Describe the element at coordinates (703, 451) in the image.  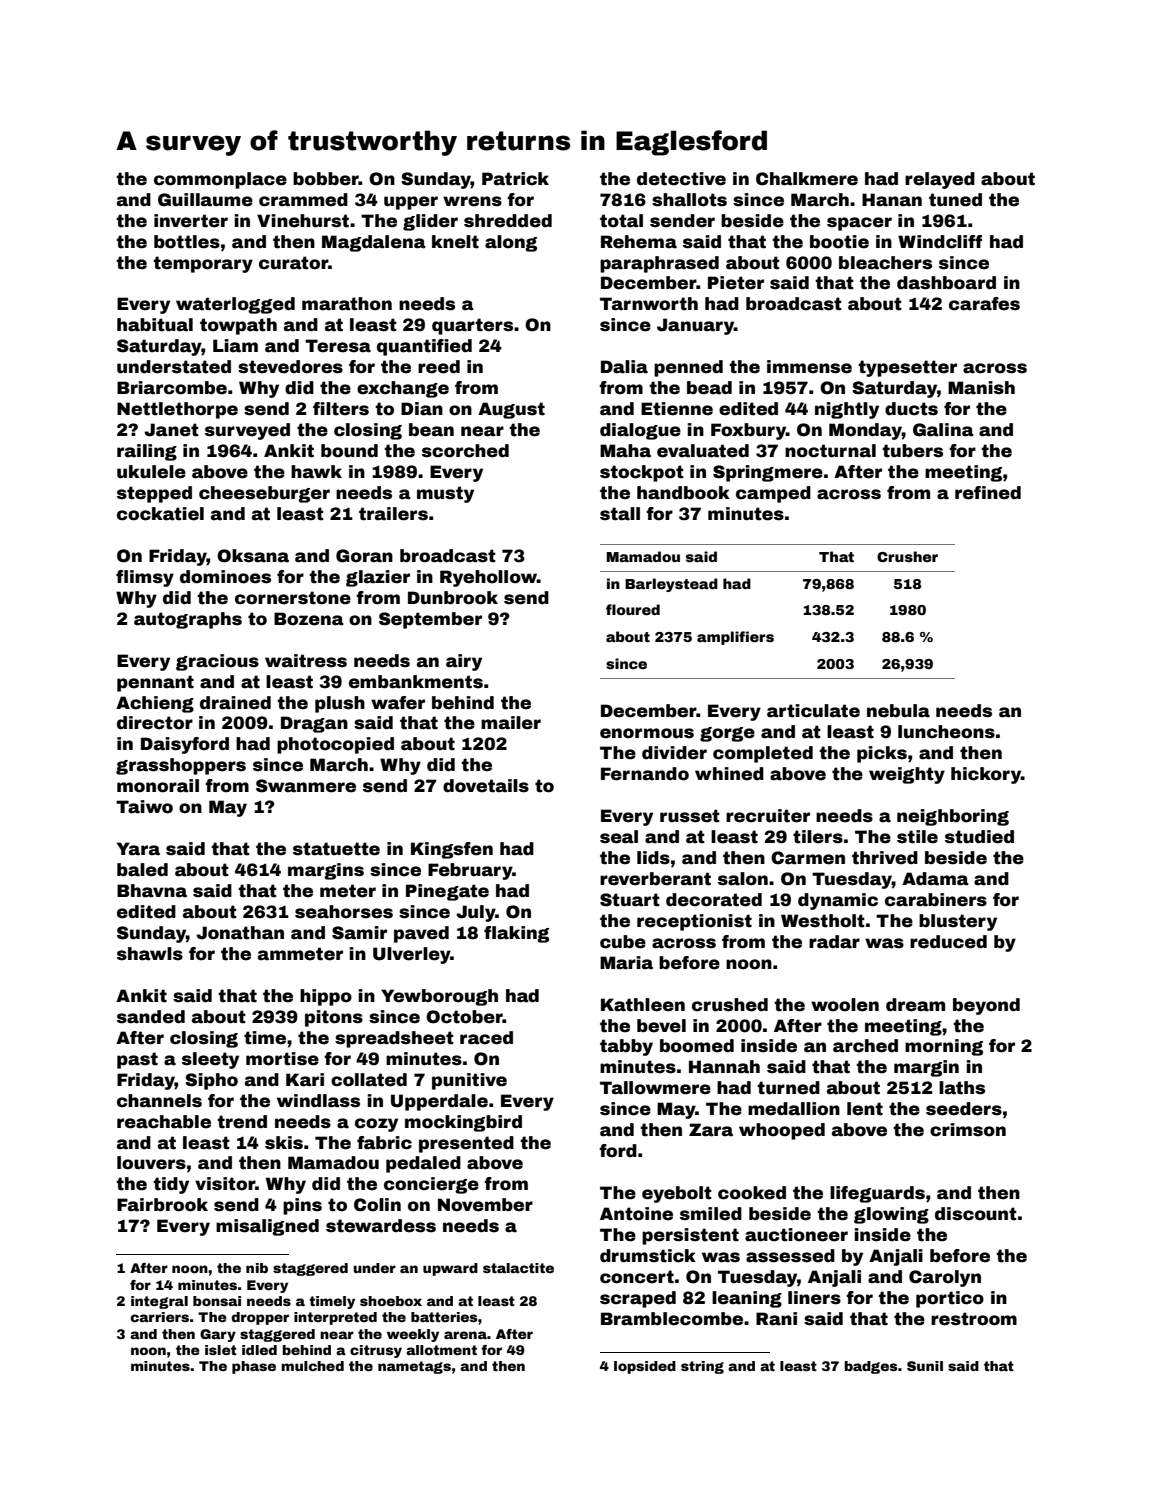
I see `evaluated` at that location.
